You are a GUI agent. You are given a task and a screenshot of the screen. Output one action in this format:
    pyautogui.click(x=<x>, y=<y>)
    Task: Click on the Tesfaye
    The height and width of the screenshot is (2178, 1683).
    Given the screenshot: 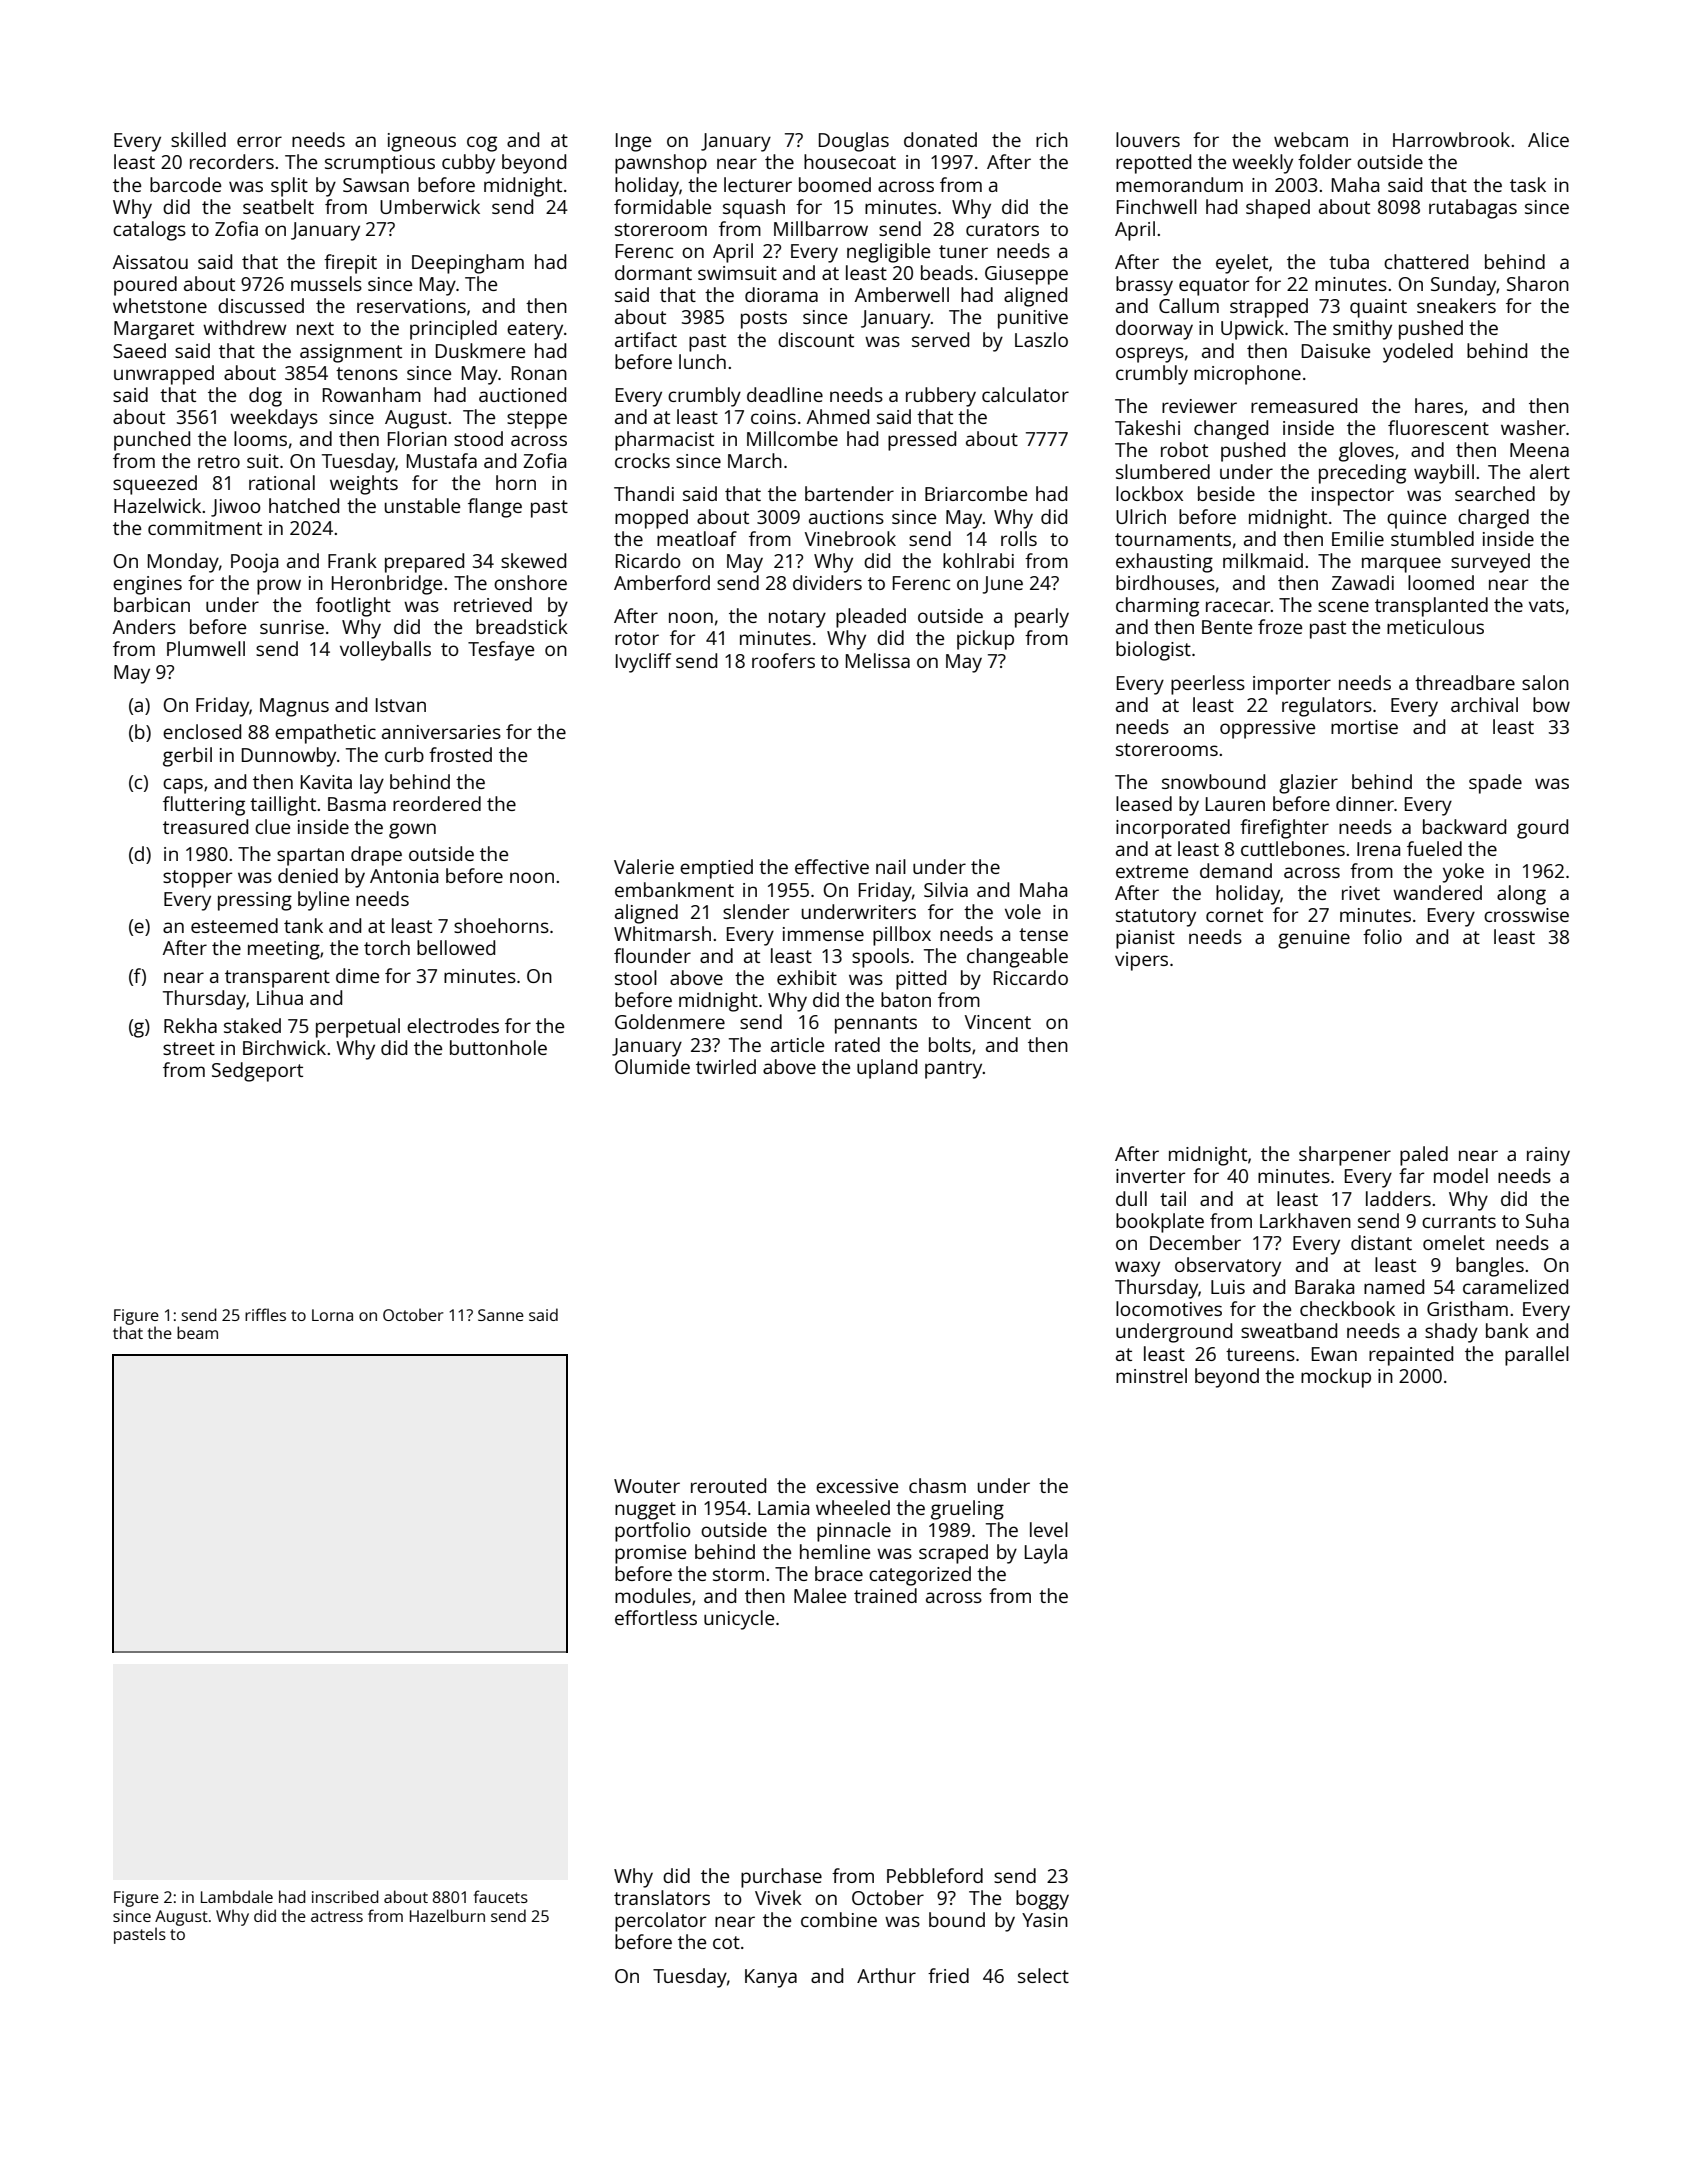 What is the action you would take?
    pyautogui.click(x=501, y=651)
